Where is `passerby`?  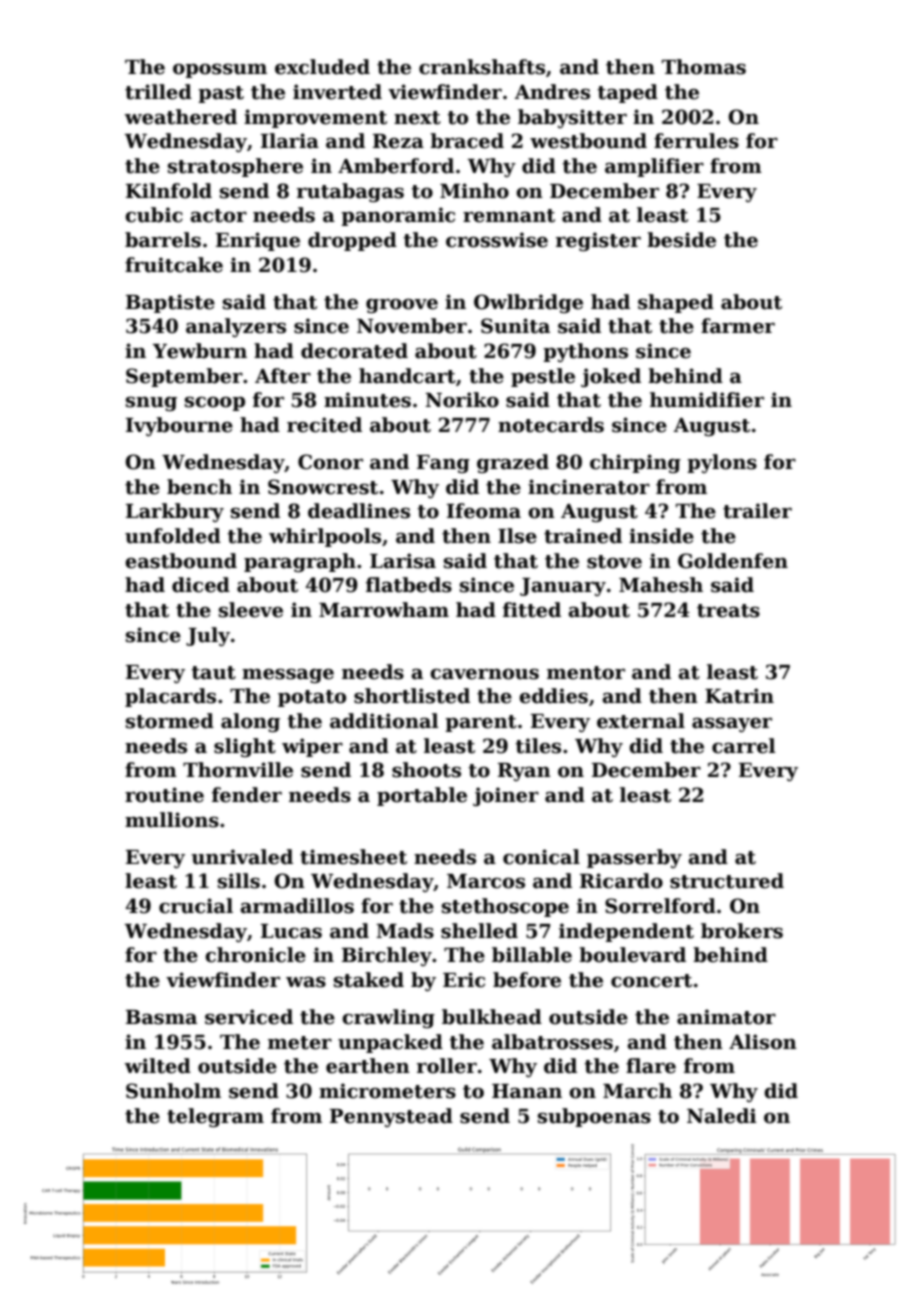
passerby is located at coordinates (634, 858).
